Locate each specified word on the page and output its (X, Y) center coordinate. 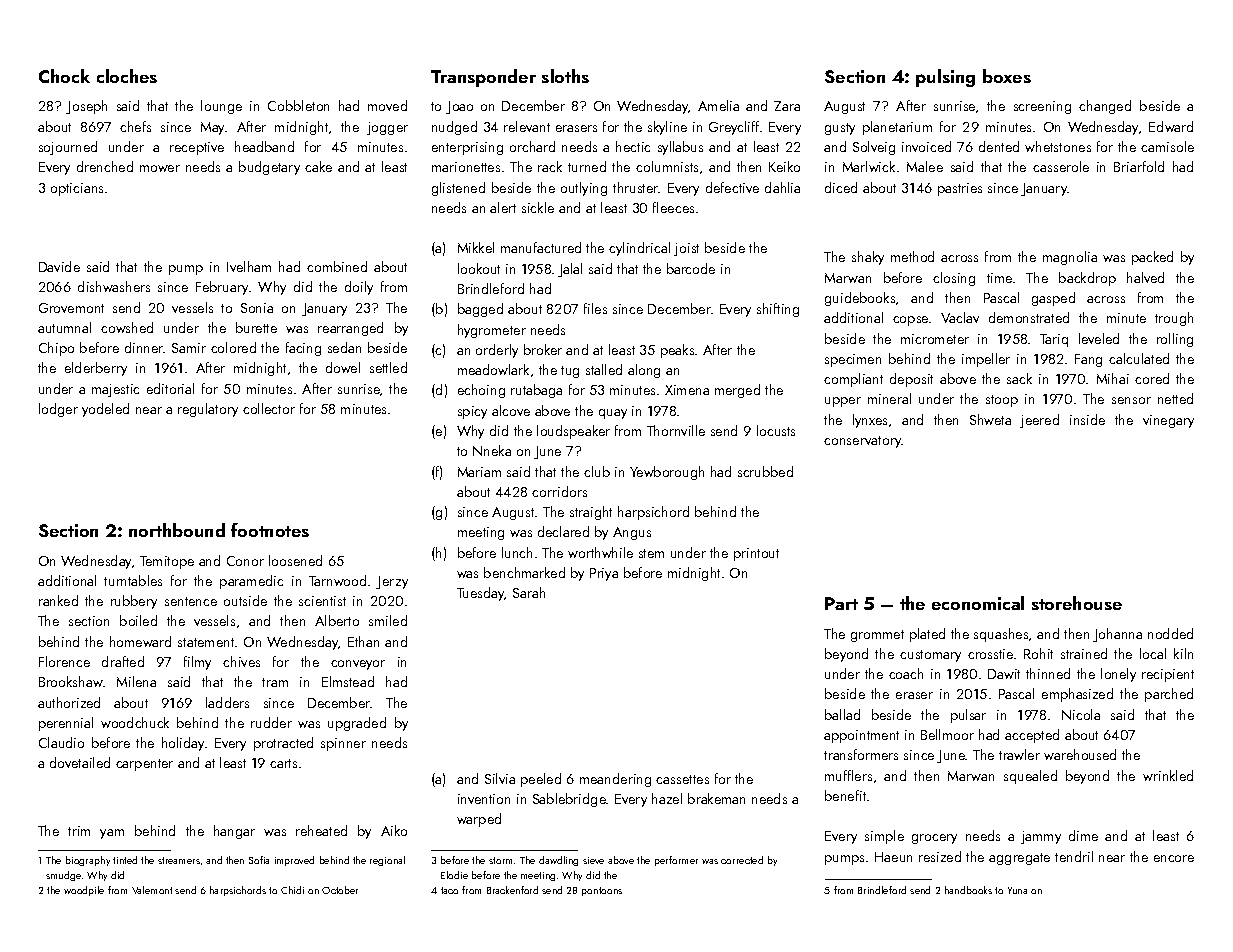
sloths (565, 76)
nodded (1170, 633)
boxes (1007, 76)
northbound (177, 530)
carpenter (144, 765)
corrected (742, 860)
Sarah (529, 592)
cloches (127, 76)
